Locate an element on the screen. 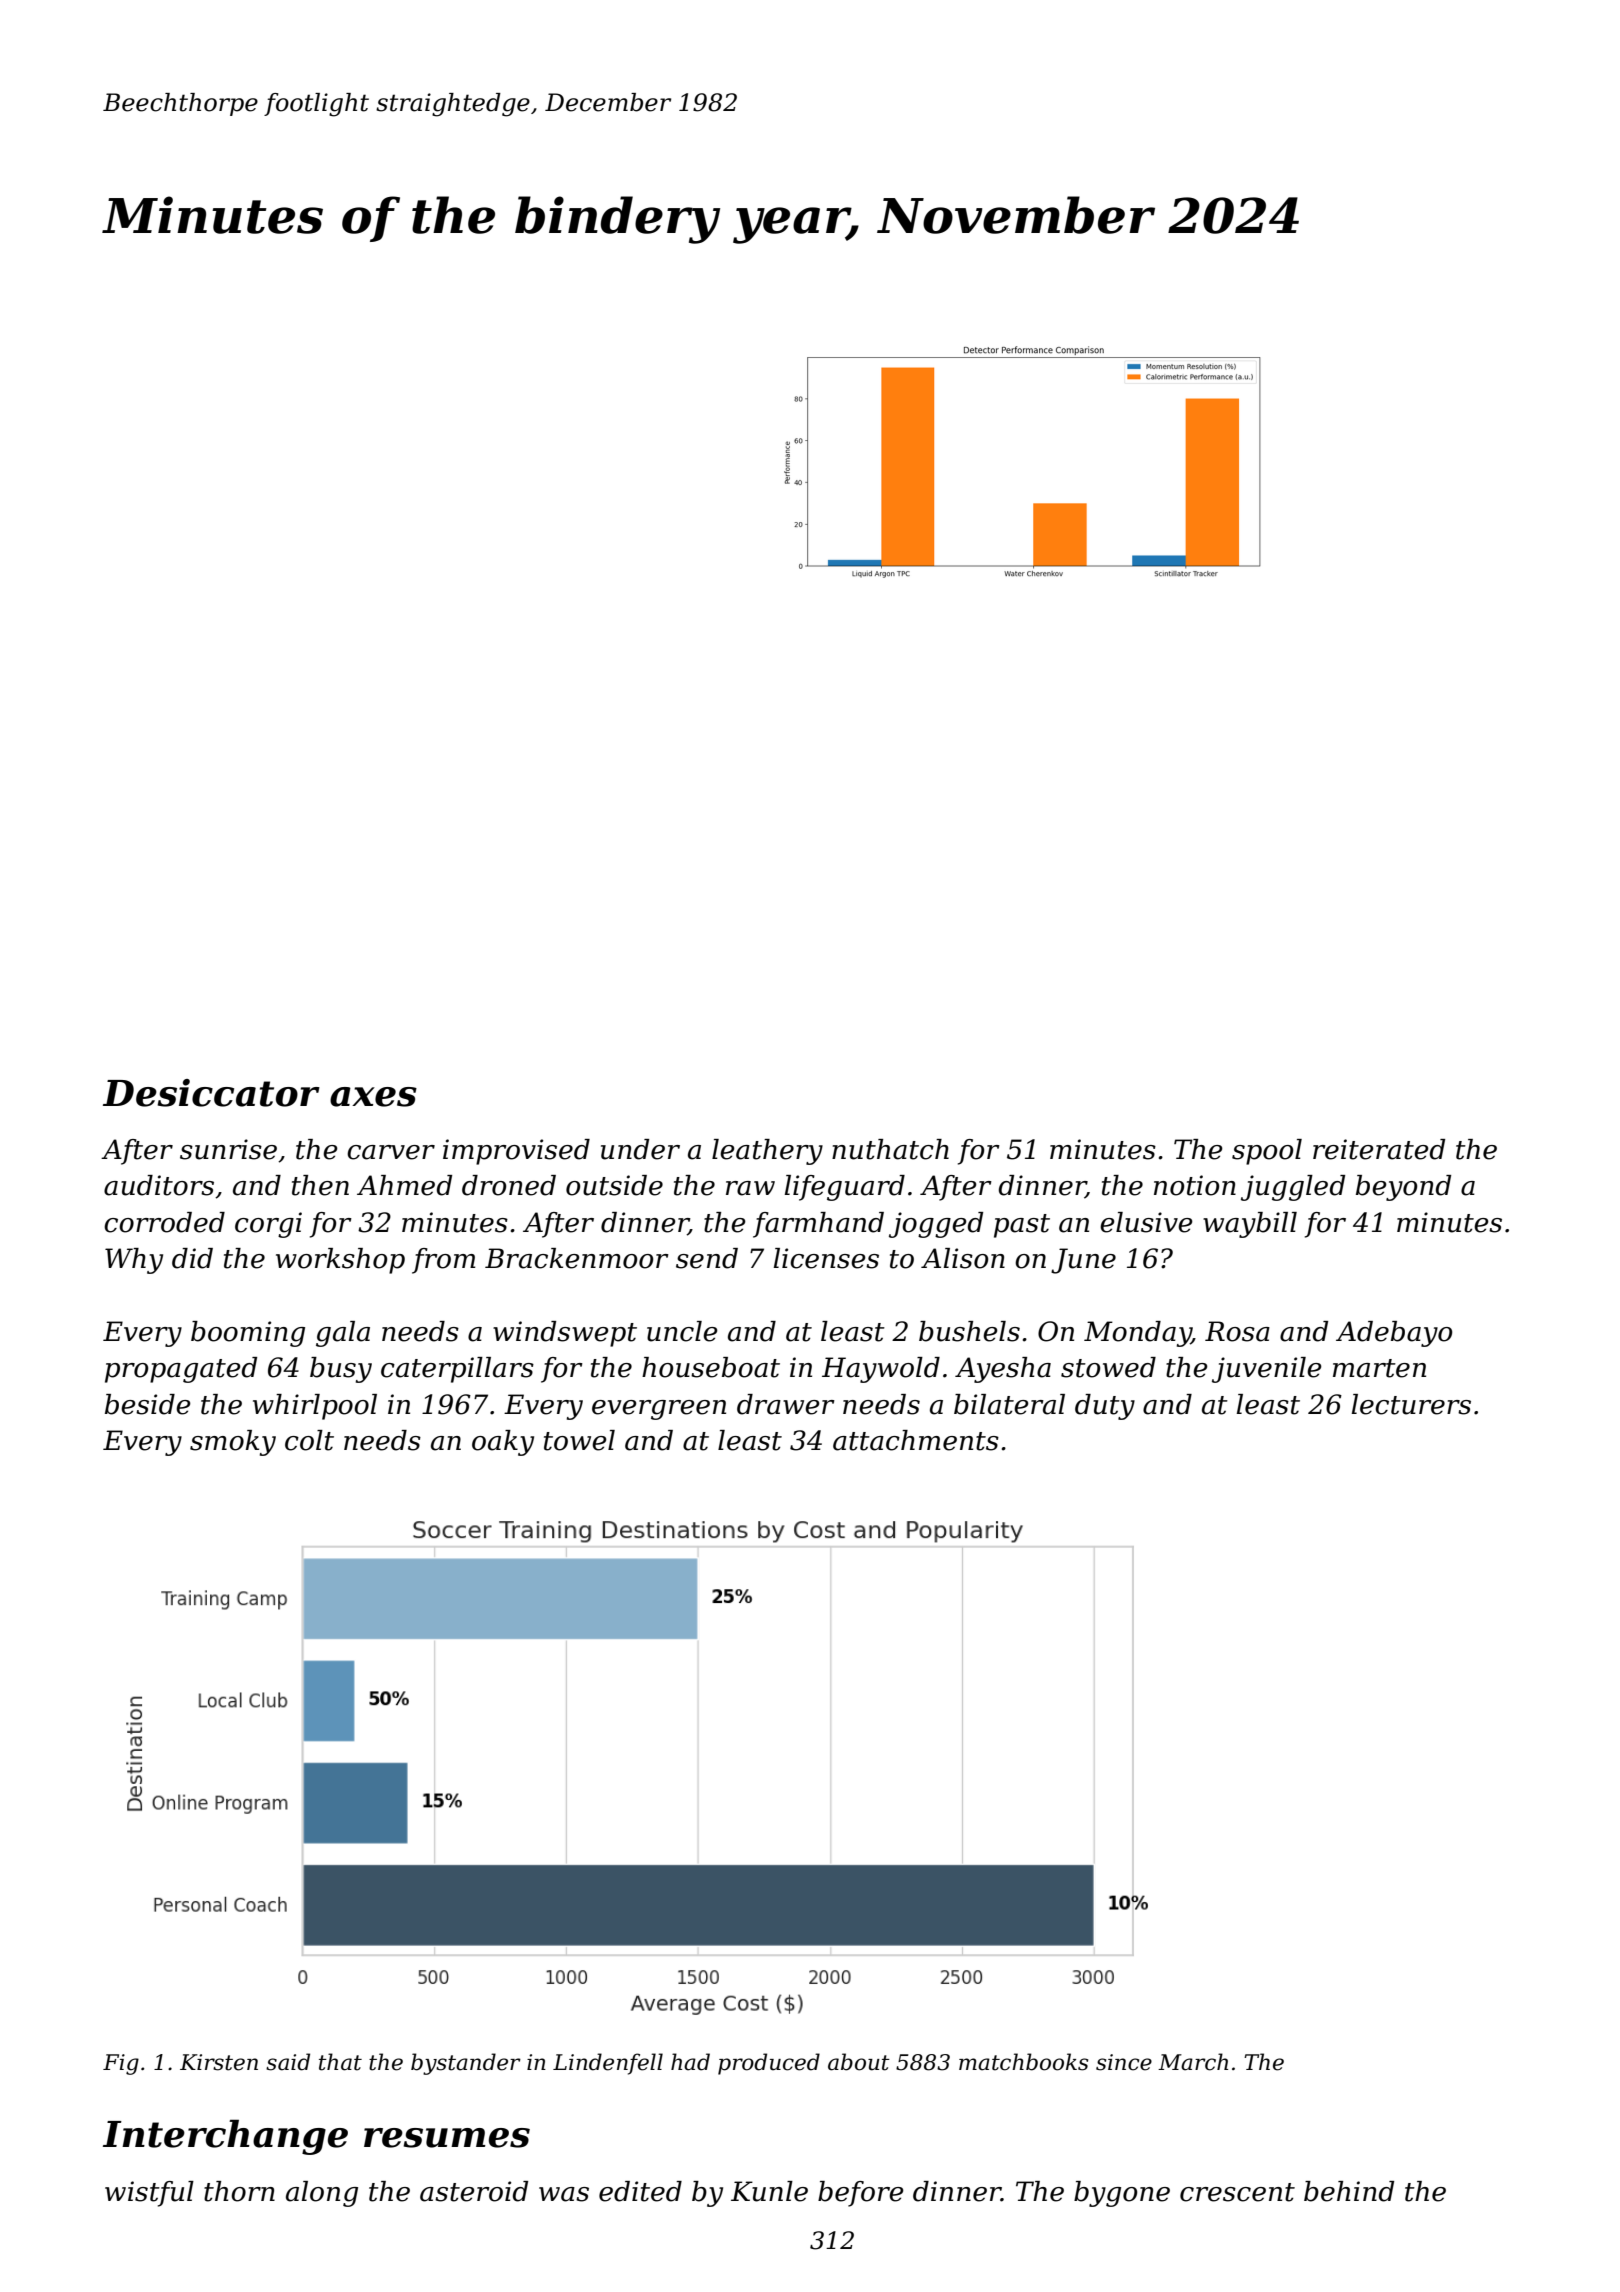  lecturers is located at coordinates (1411, 1404).
